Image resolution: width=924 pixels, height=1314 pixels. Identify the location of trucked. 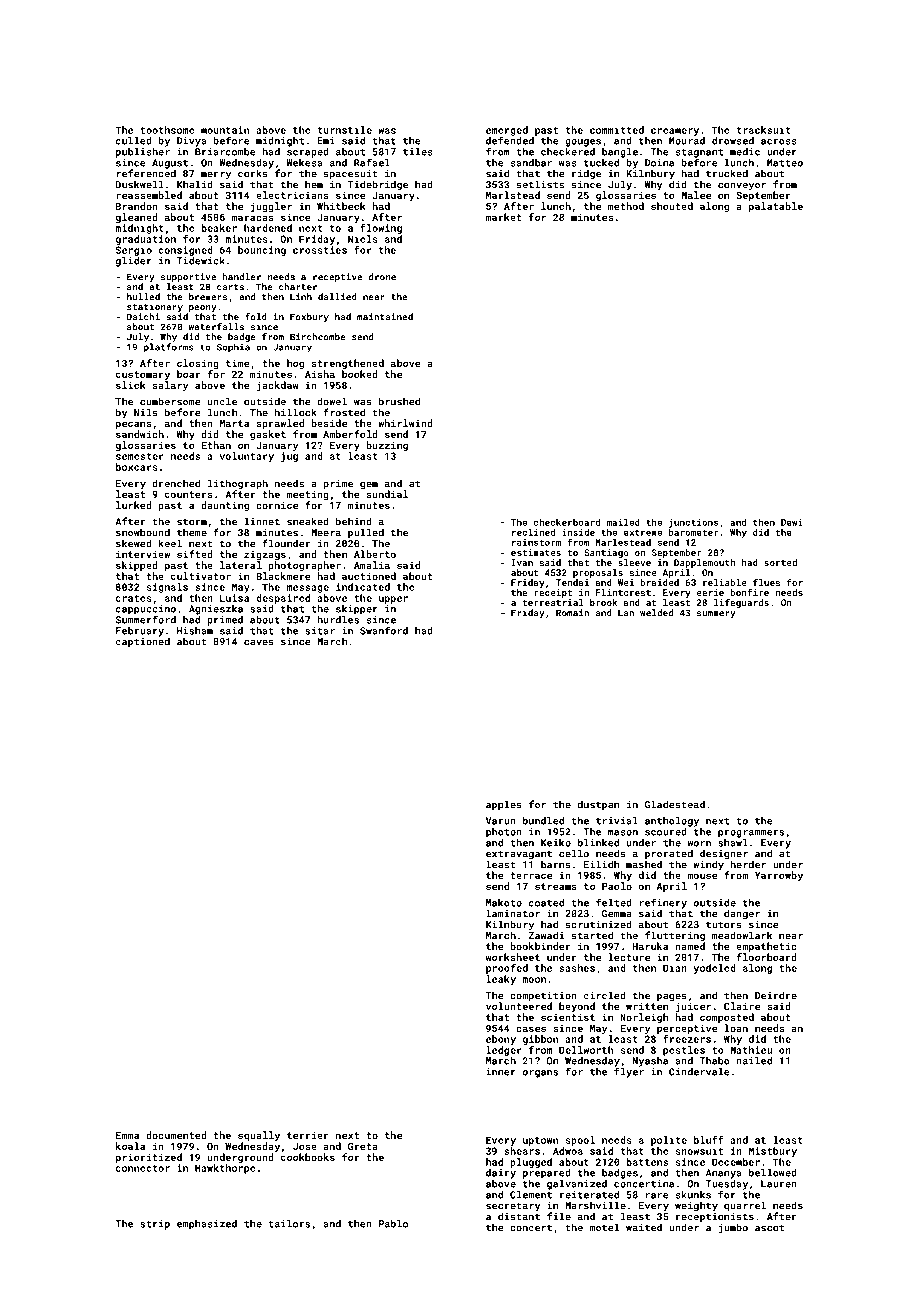
(727, 173).
